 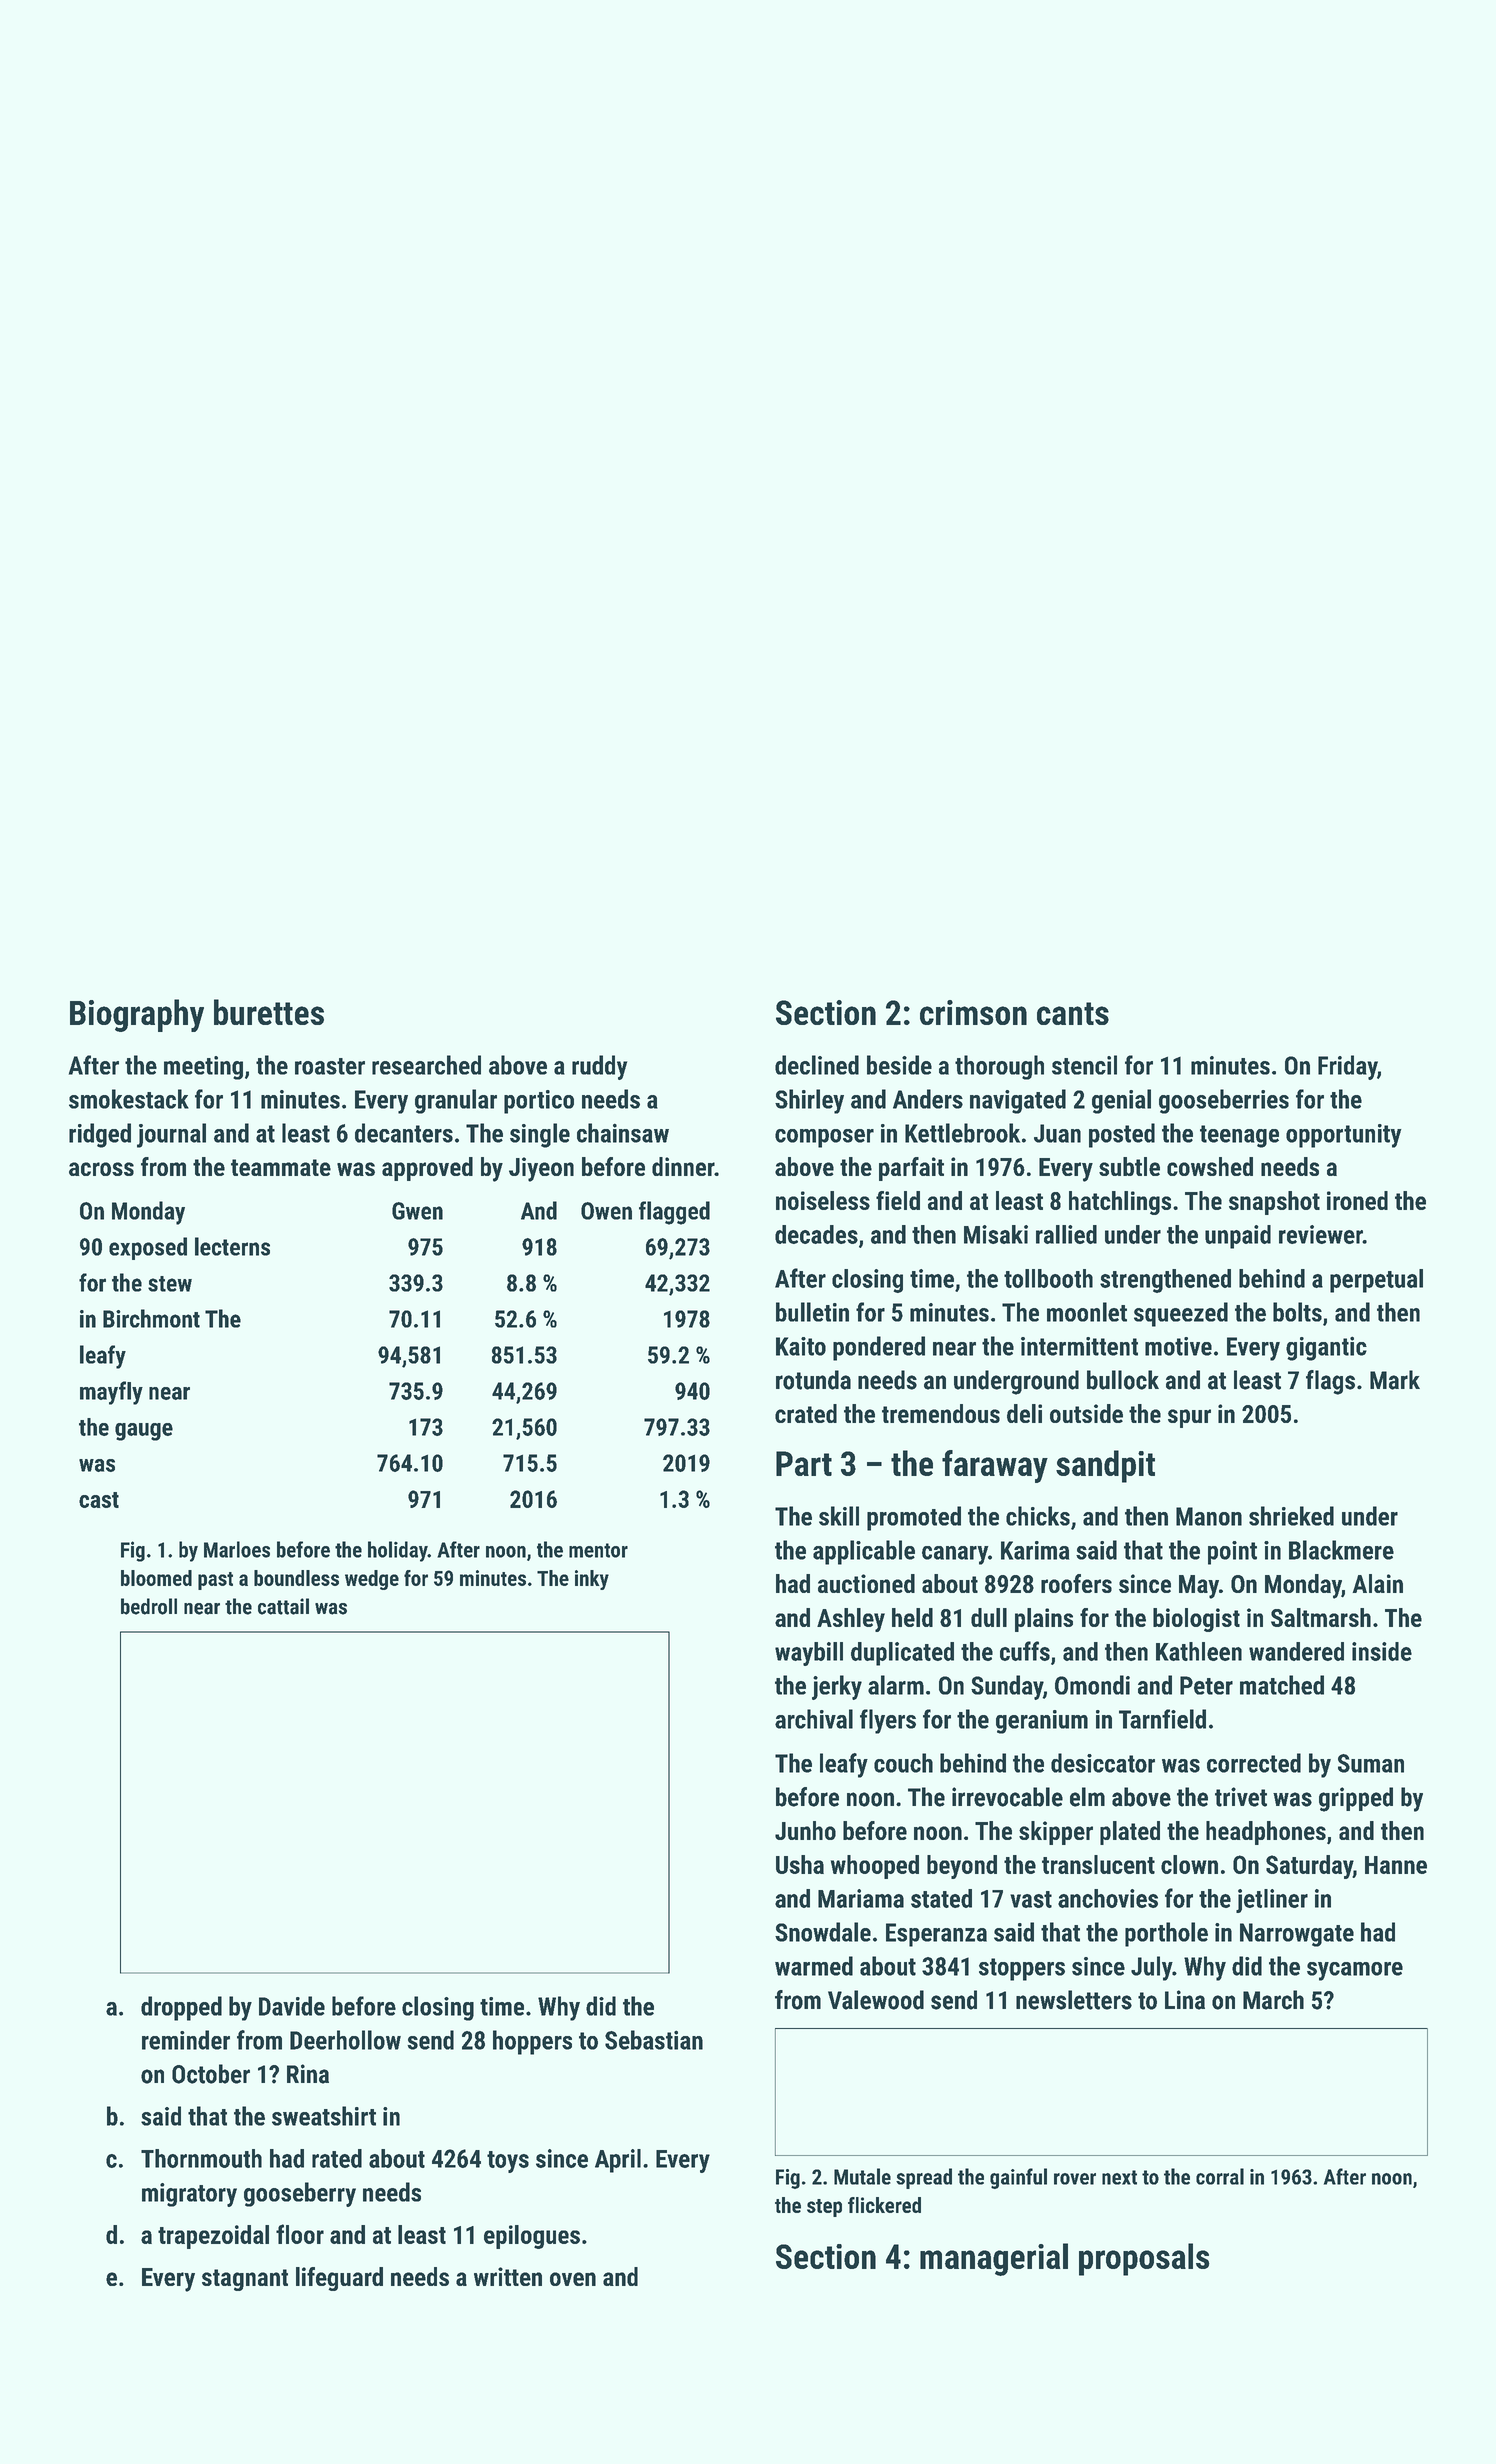 I want to click on Mariama, so click(x=861, y=1898).
